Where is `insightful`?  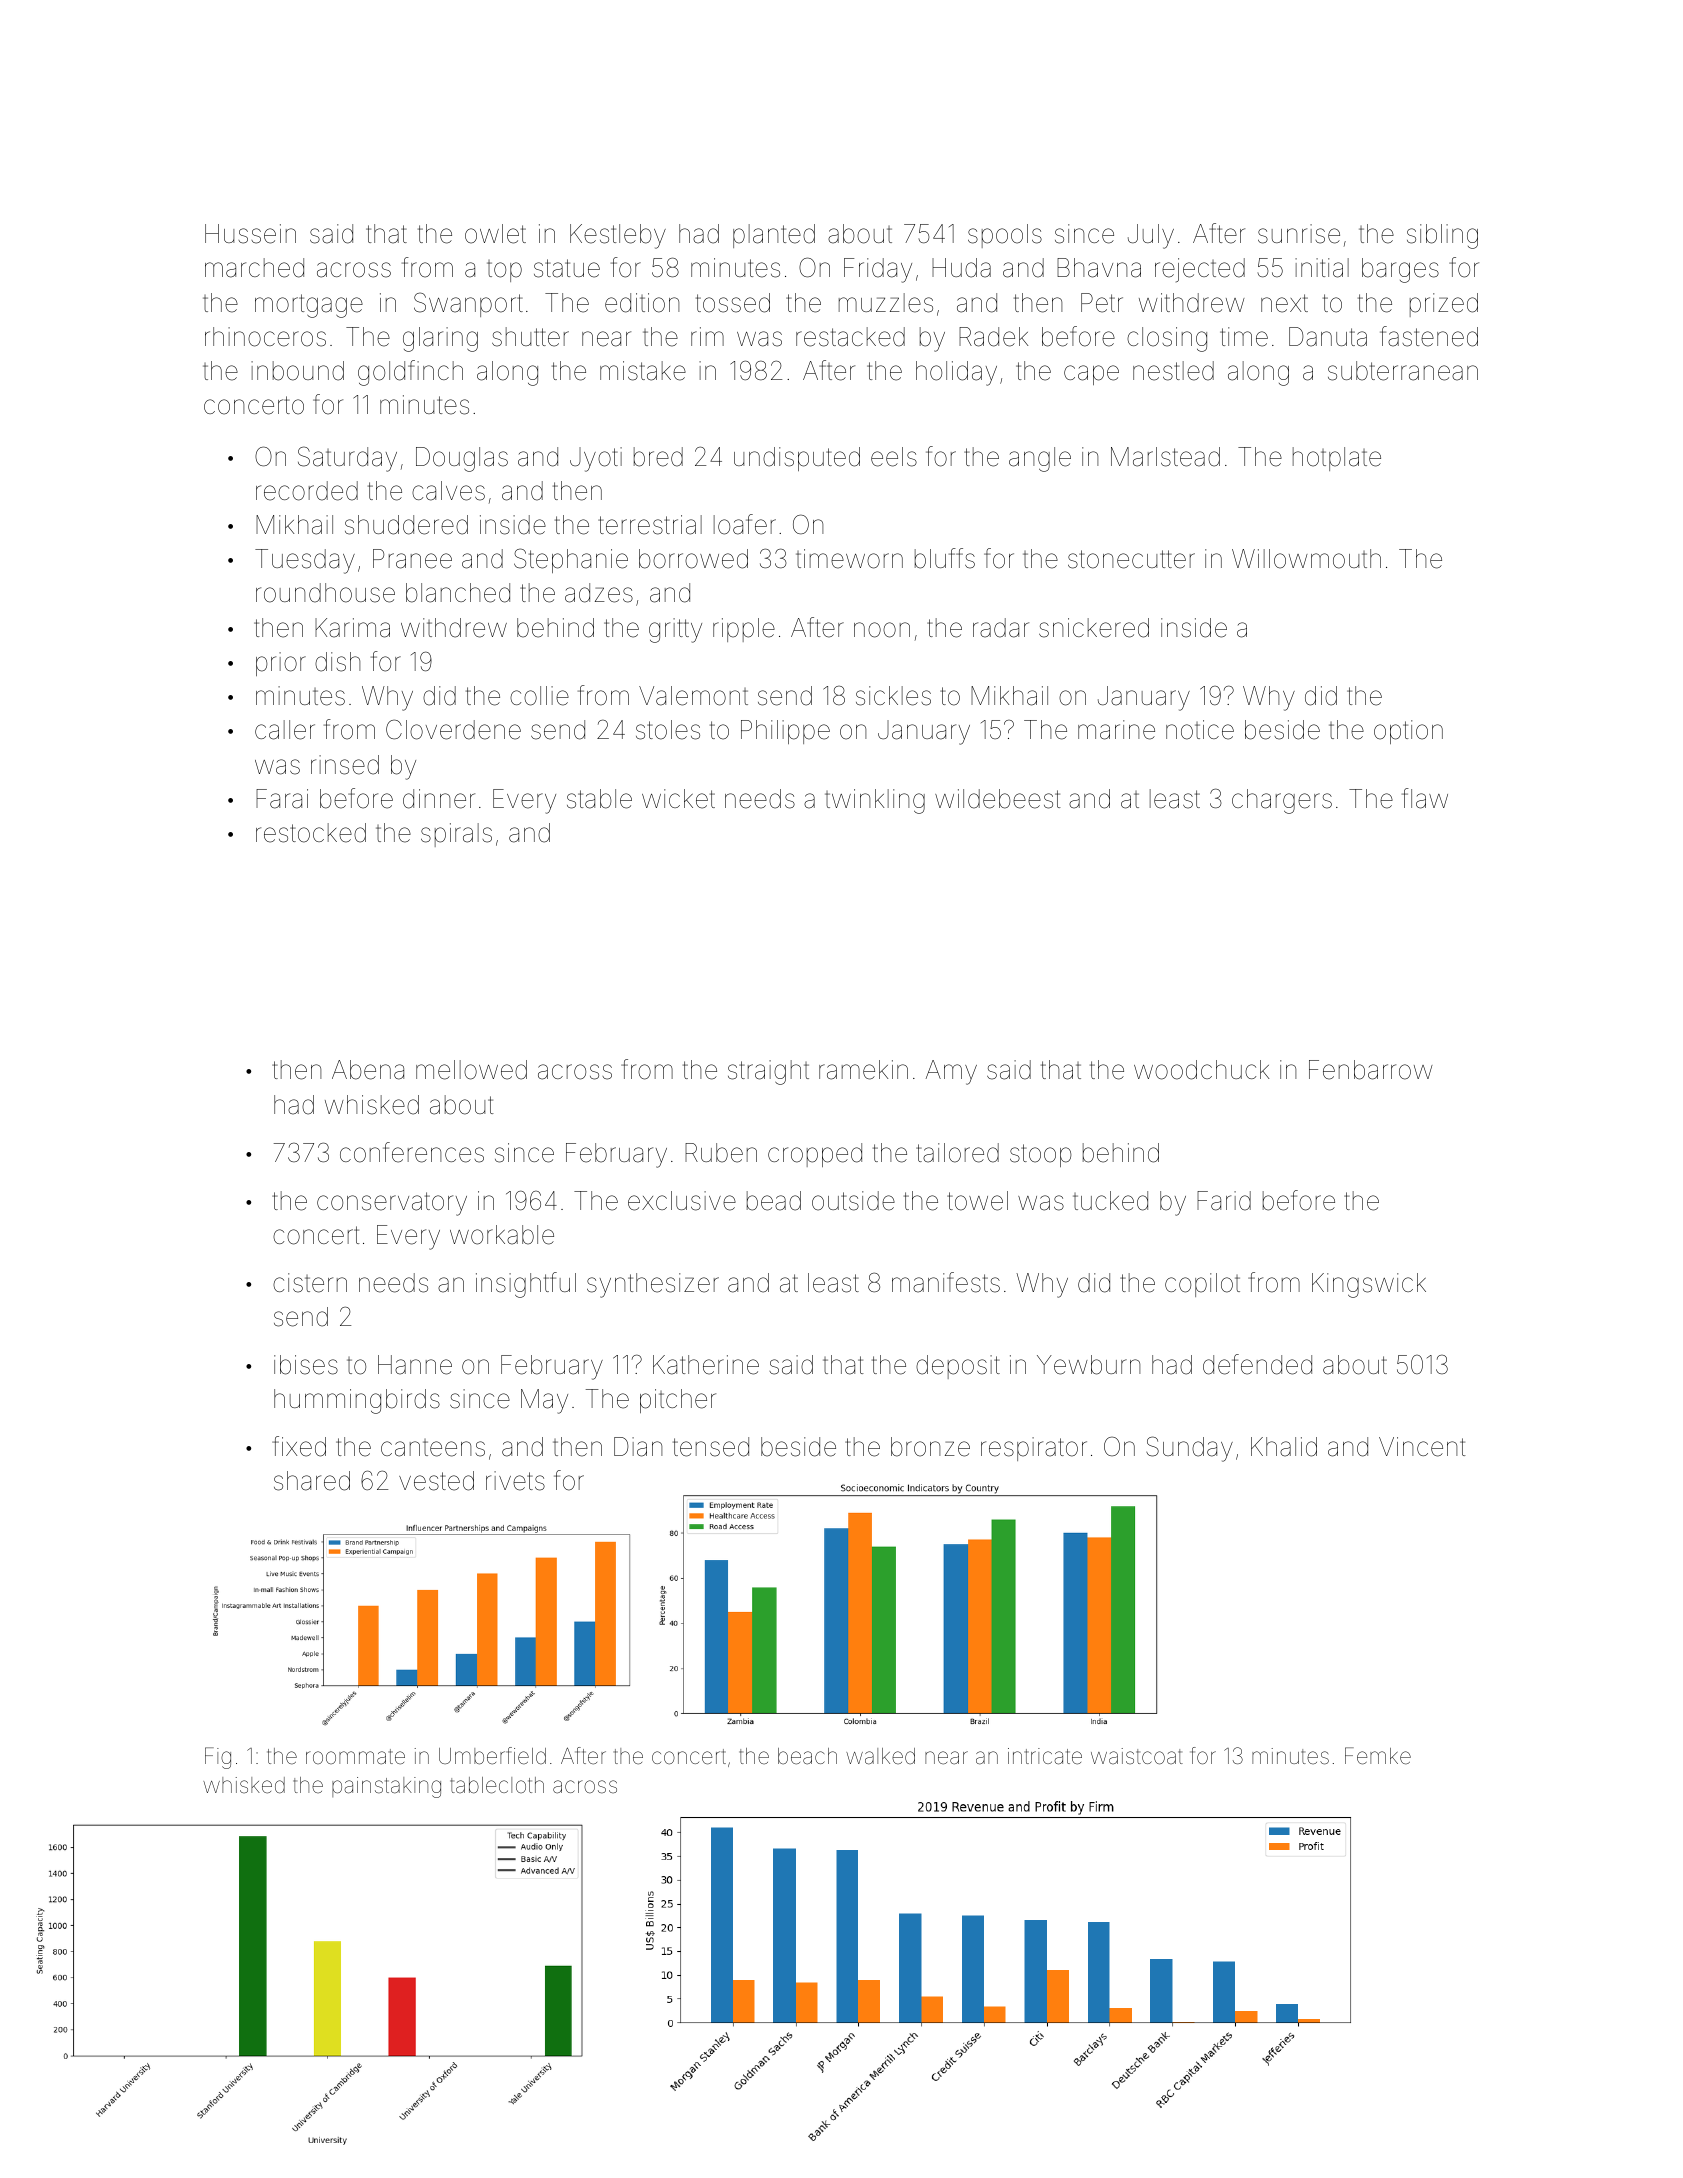
insightful is located at coordinates (526, 1285).
